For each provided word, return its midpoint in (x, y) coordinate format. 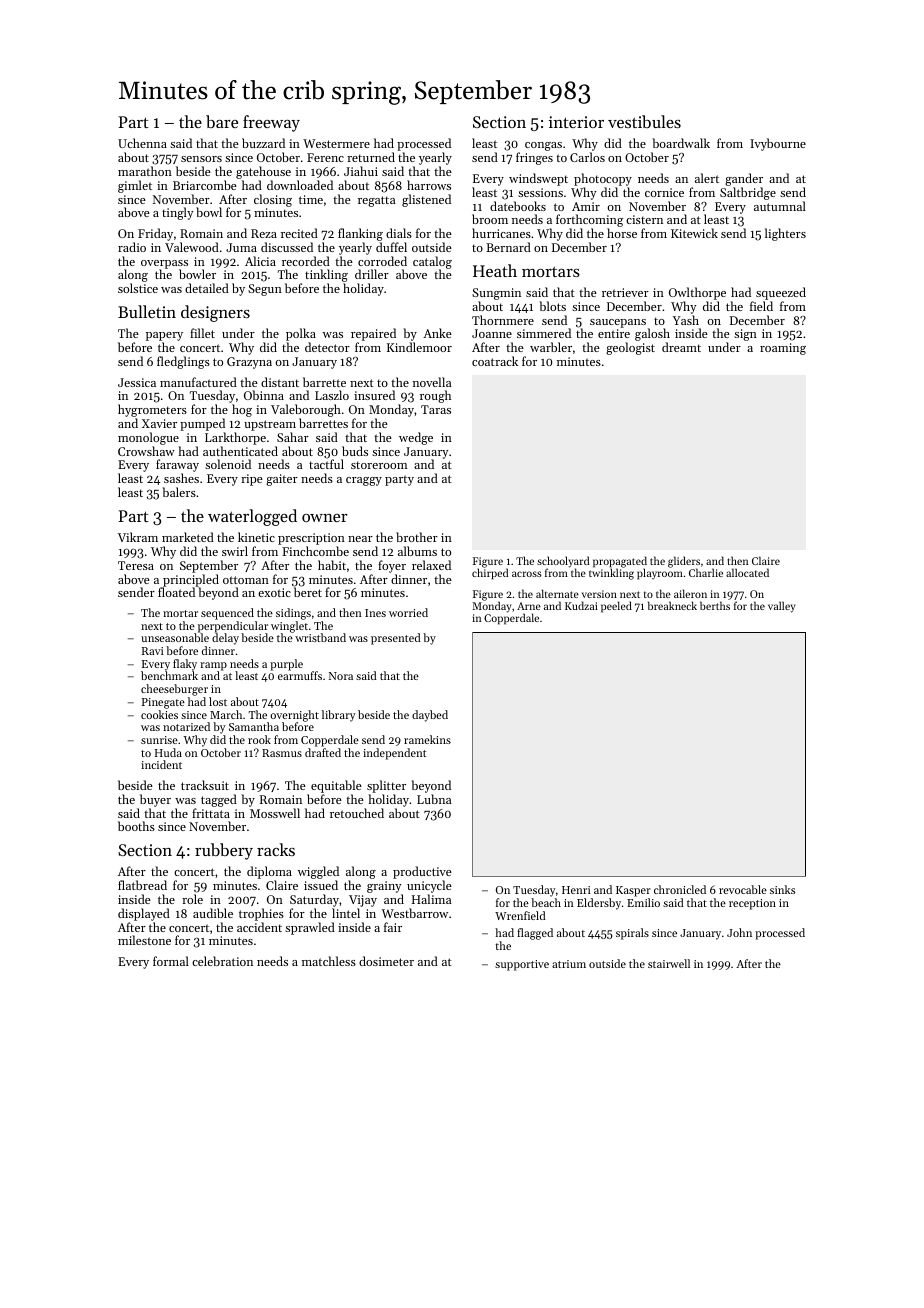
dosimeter (386, 961)
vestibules (644, 121)
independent (394, 754)
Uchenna (142, 143)
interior (576, 122)
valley (781, 607)
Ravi (153, 651)
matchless (329, 961)
